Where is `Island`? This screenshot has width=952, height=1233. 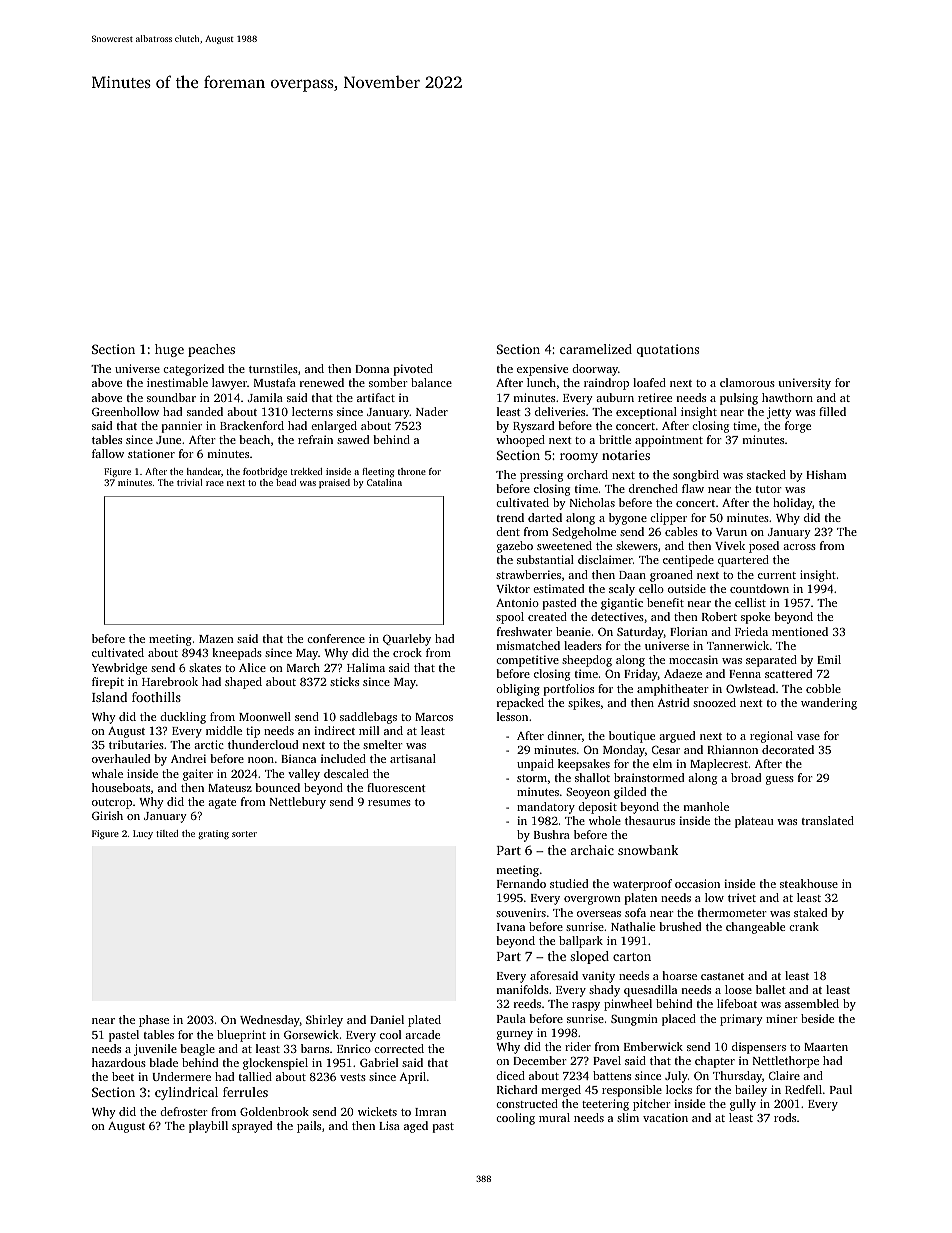 Island is located at coordinates (109, 697).
